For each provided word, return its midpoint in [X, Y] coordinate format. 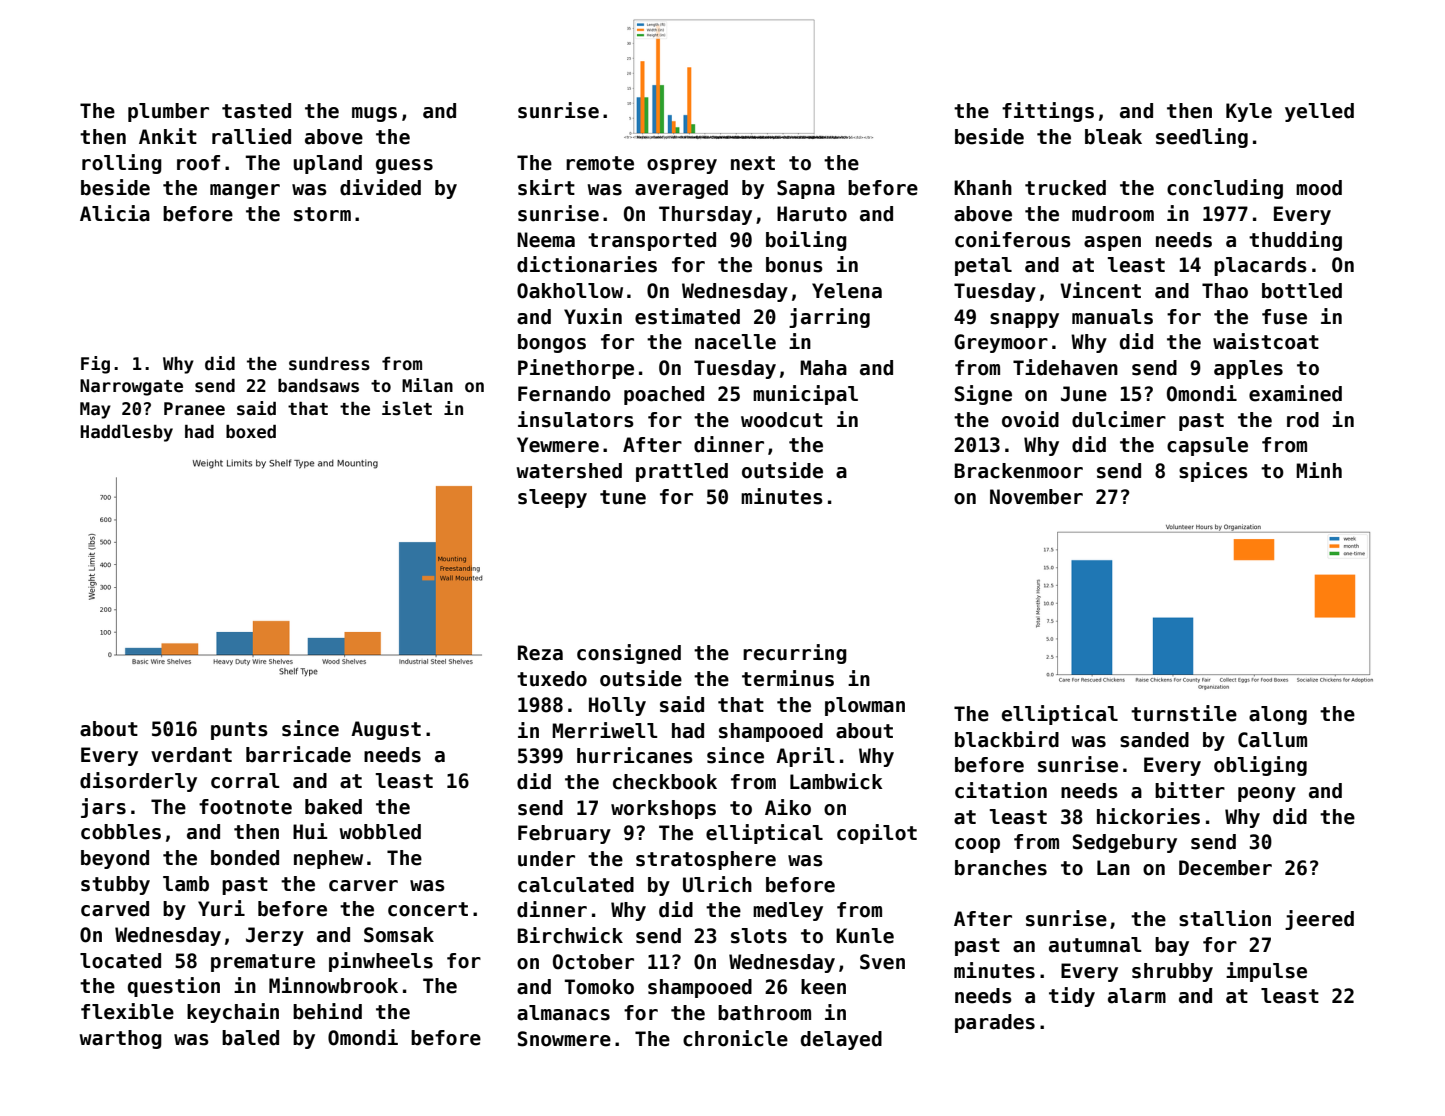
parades [995, 1023]
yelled [1319, 112]
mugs [374, 114]
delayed [841, 1040]
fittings [1048, 112]
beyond [115, 859]
